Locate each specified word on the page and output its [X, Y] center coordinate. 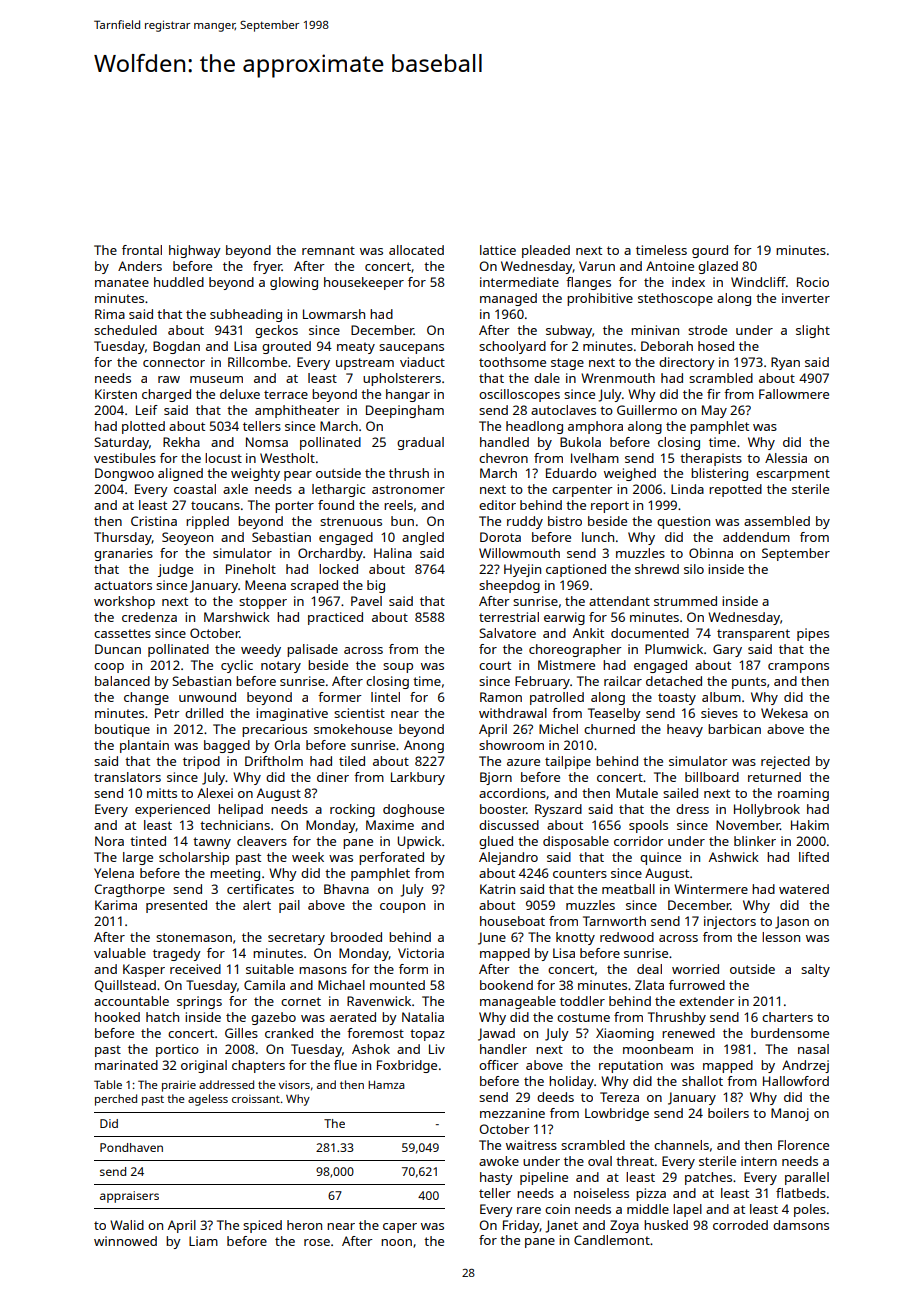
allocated [416, 250]
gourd [710, 251]
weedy [261, 650]
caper [400, 1228]
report [610, 507]
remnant [328, 250]
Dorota [500, 537]
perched [116, 1100]
